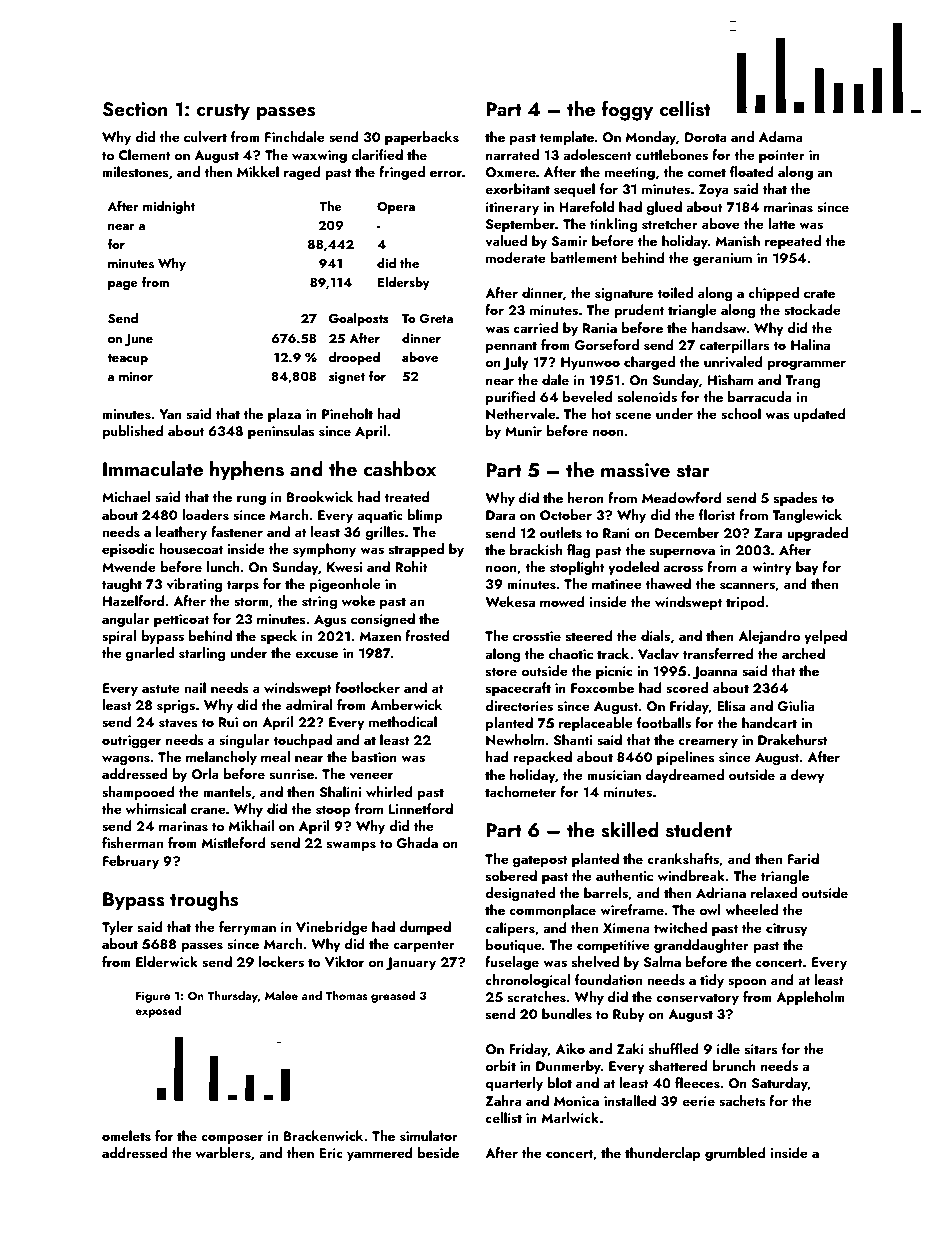 The width and height of the document is (952, 1233). What do you see at coordinates (506, 240) in the document?
I see `valued` at bounding box center [506, 240].
